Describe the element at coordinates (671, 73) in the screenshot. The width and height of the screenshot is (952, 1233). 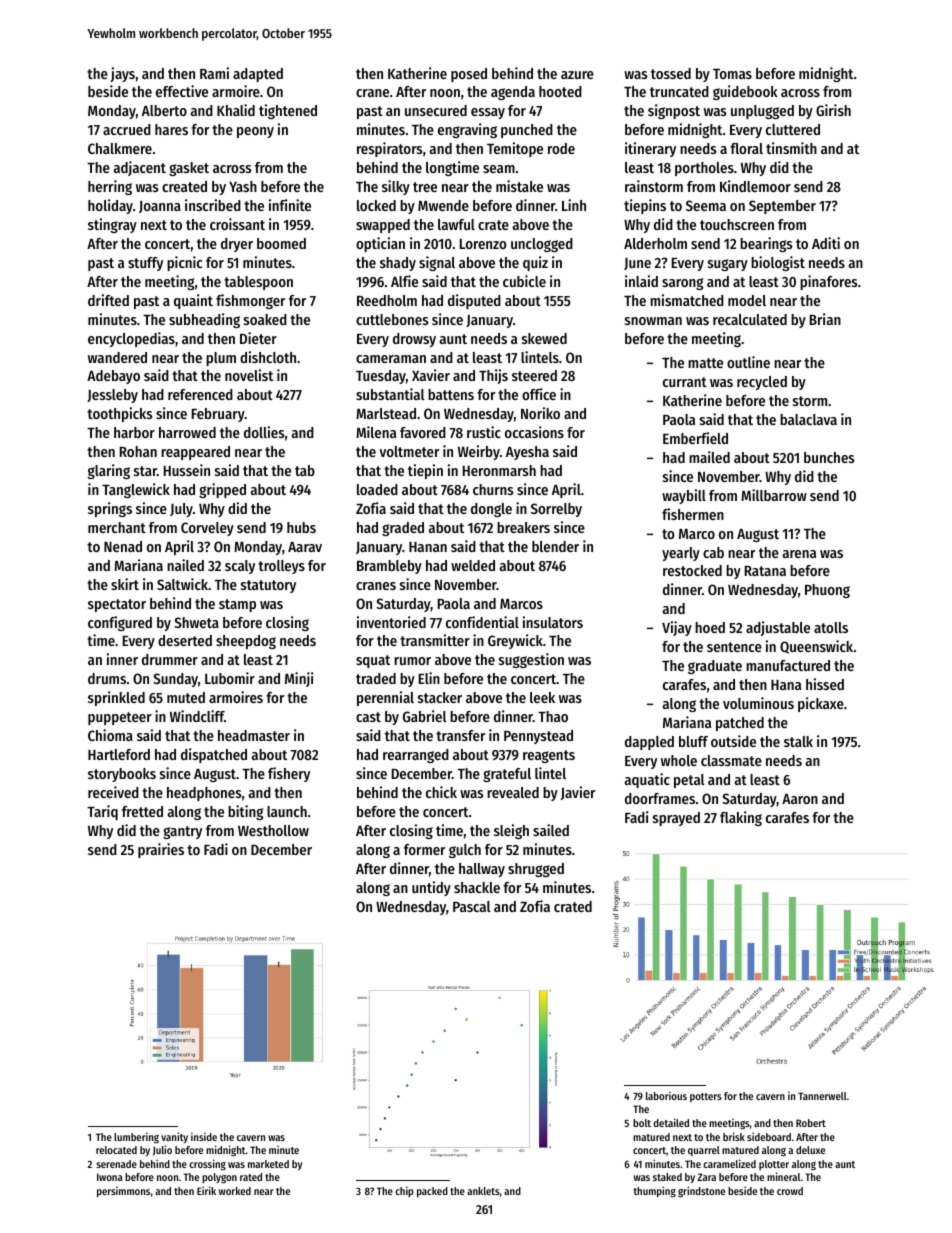
I see `tossed` at that location.
